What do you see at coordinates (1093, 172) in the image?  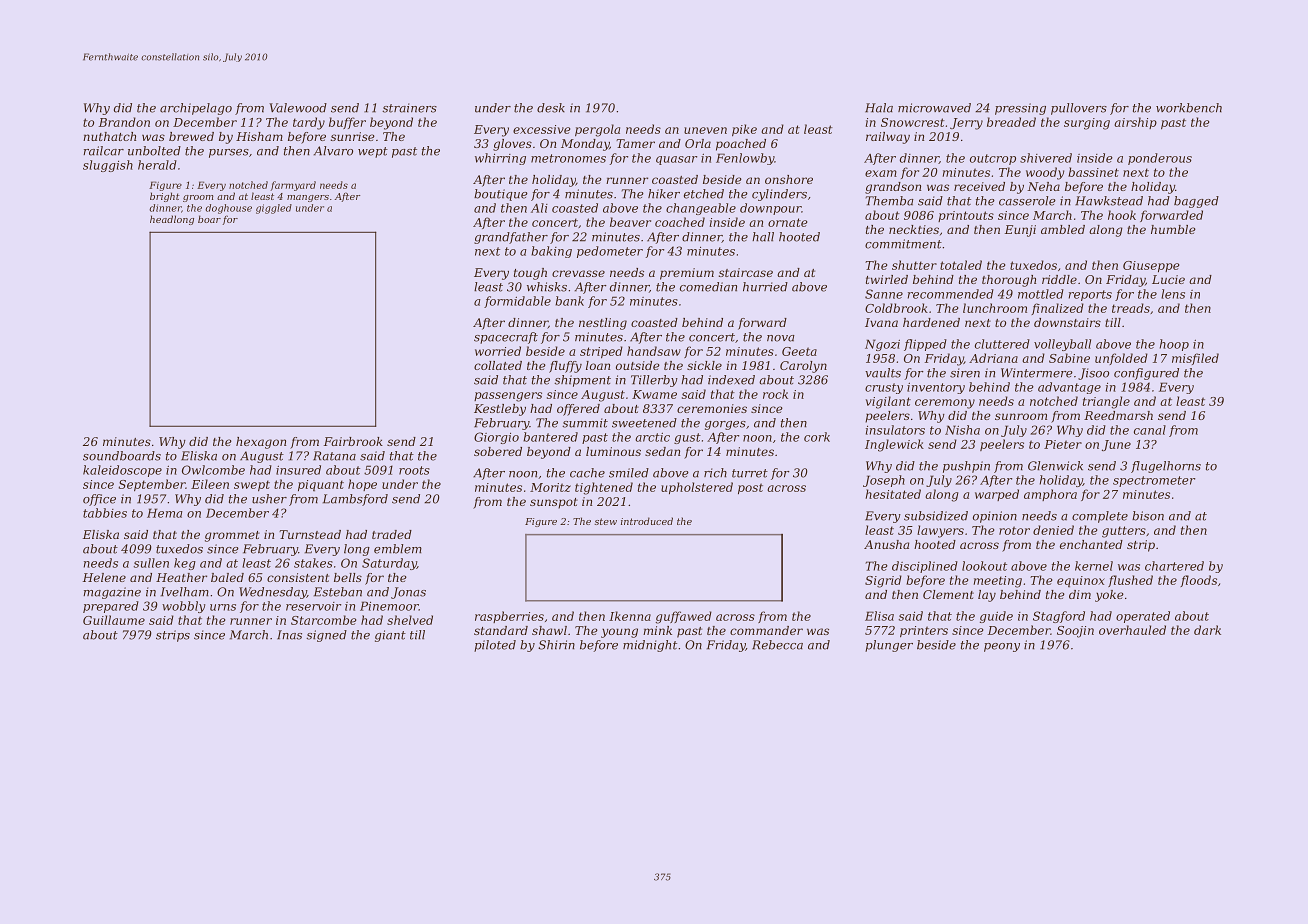 I see `bassinet` at bounding box center [1093, 172].
